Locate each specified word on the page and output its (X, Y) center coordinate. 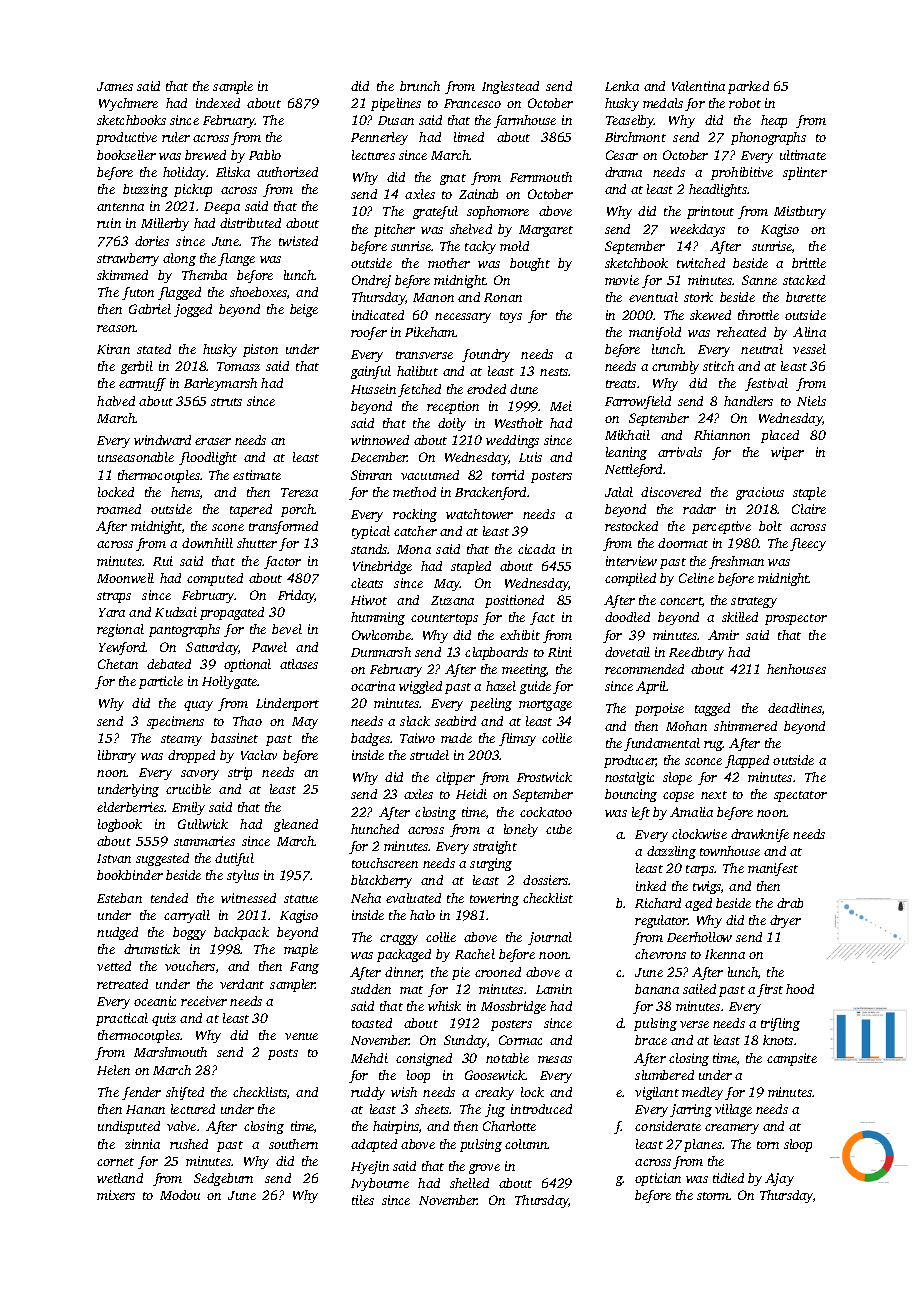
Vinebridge (382, 567)
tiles (363, 1200)
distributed (250, 223)
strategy (754, 602)
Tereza (299, 492)
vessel (809, 349)
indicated (378, 315)
